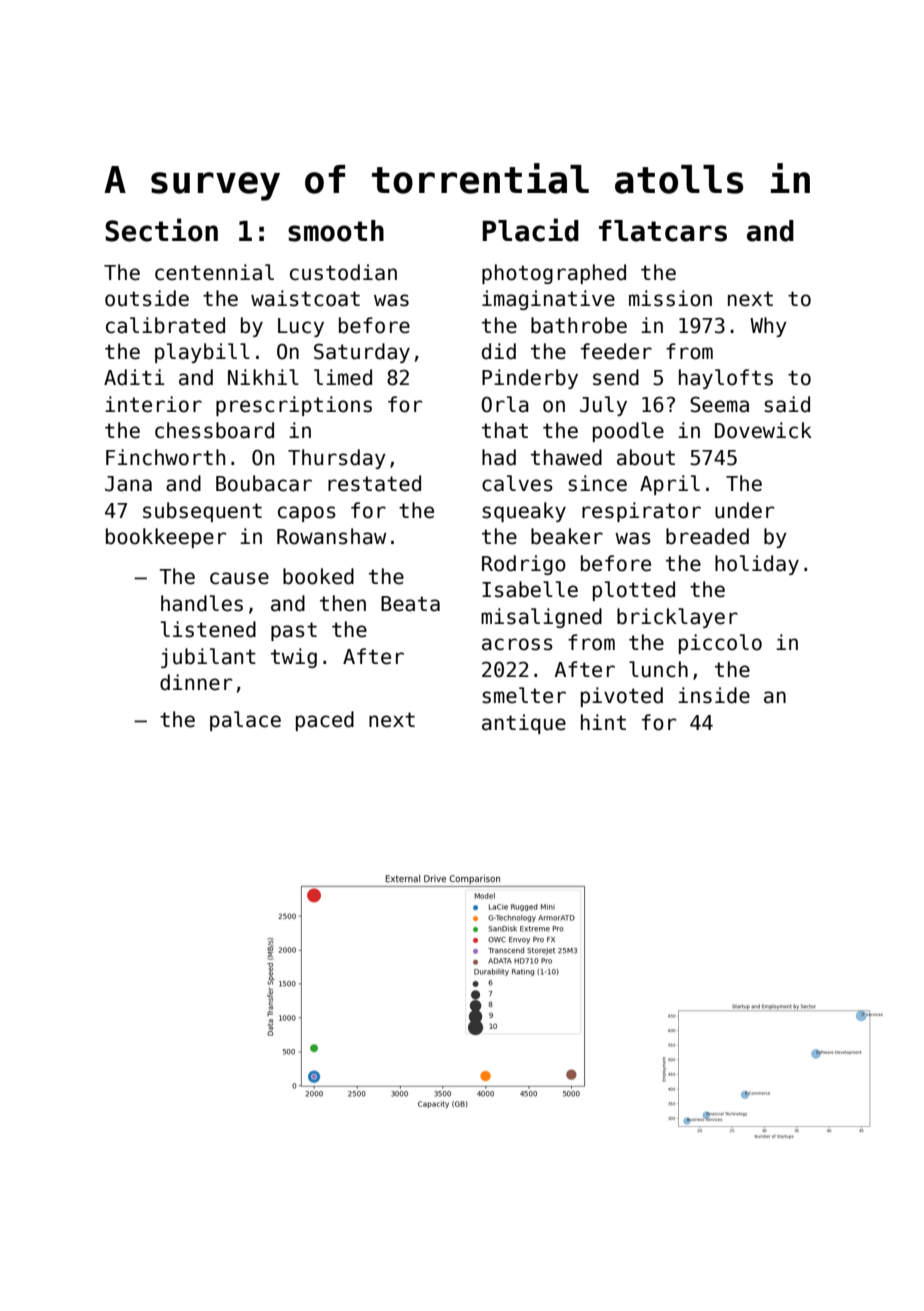 Image resolution: width=924 pixels, height=1311 pixels. I want to click on flatcars, so click(663, 231).
